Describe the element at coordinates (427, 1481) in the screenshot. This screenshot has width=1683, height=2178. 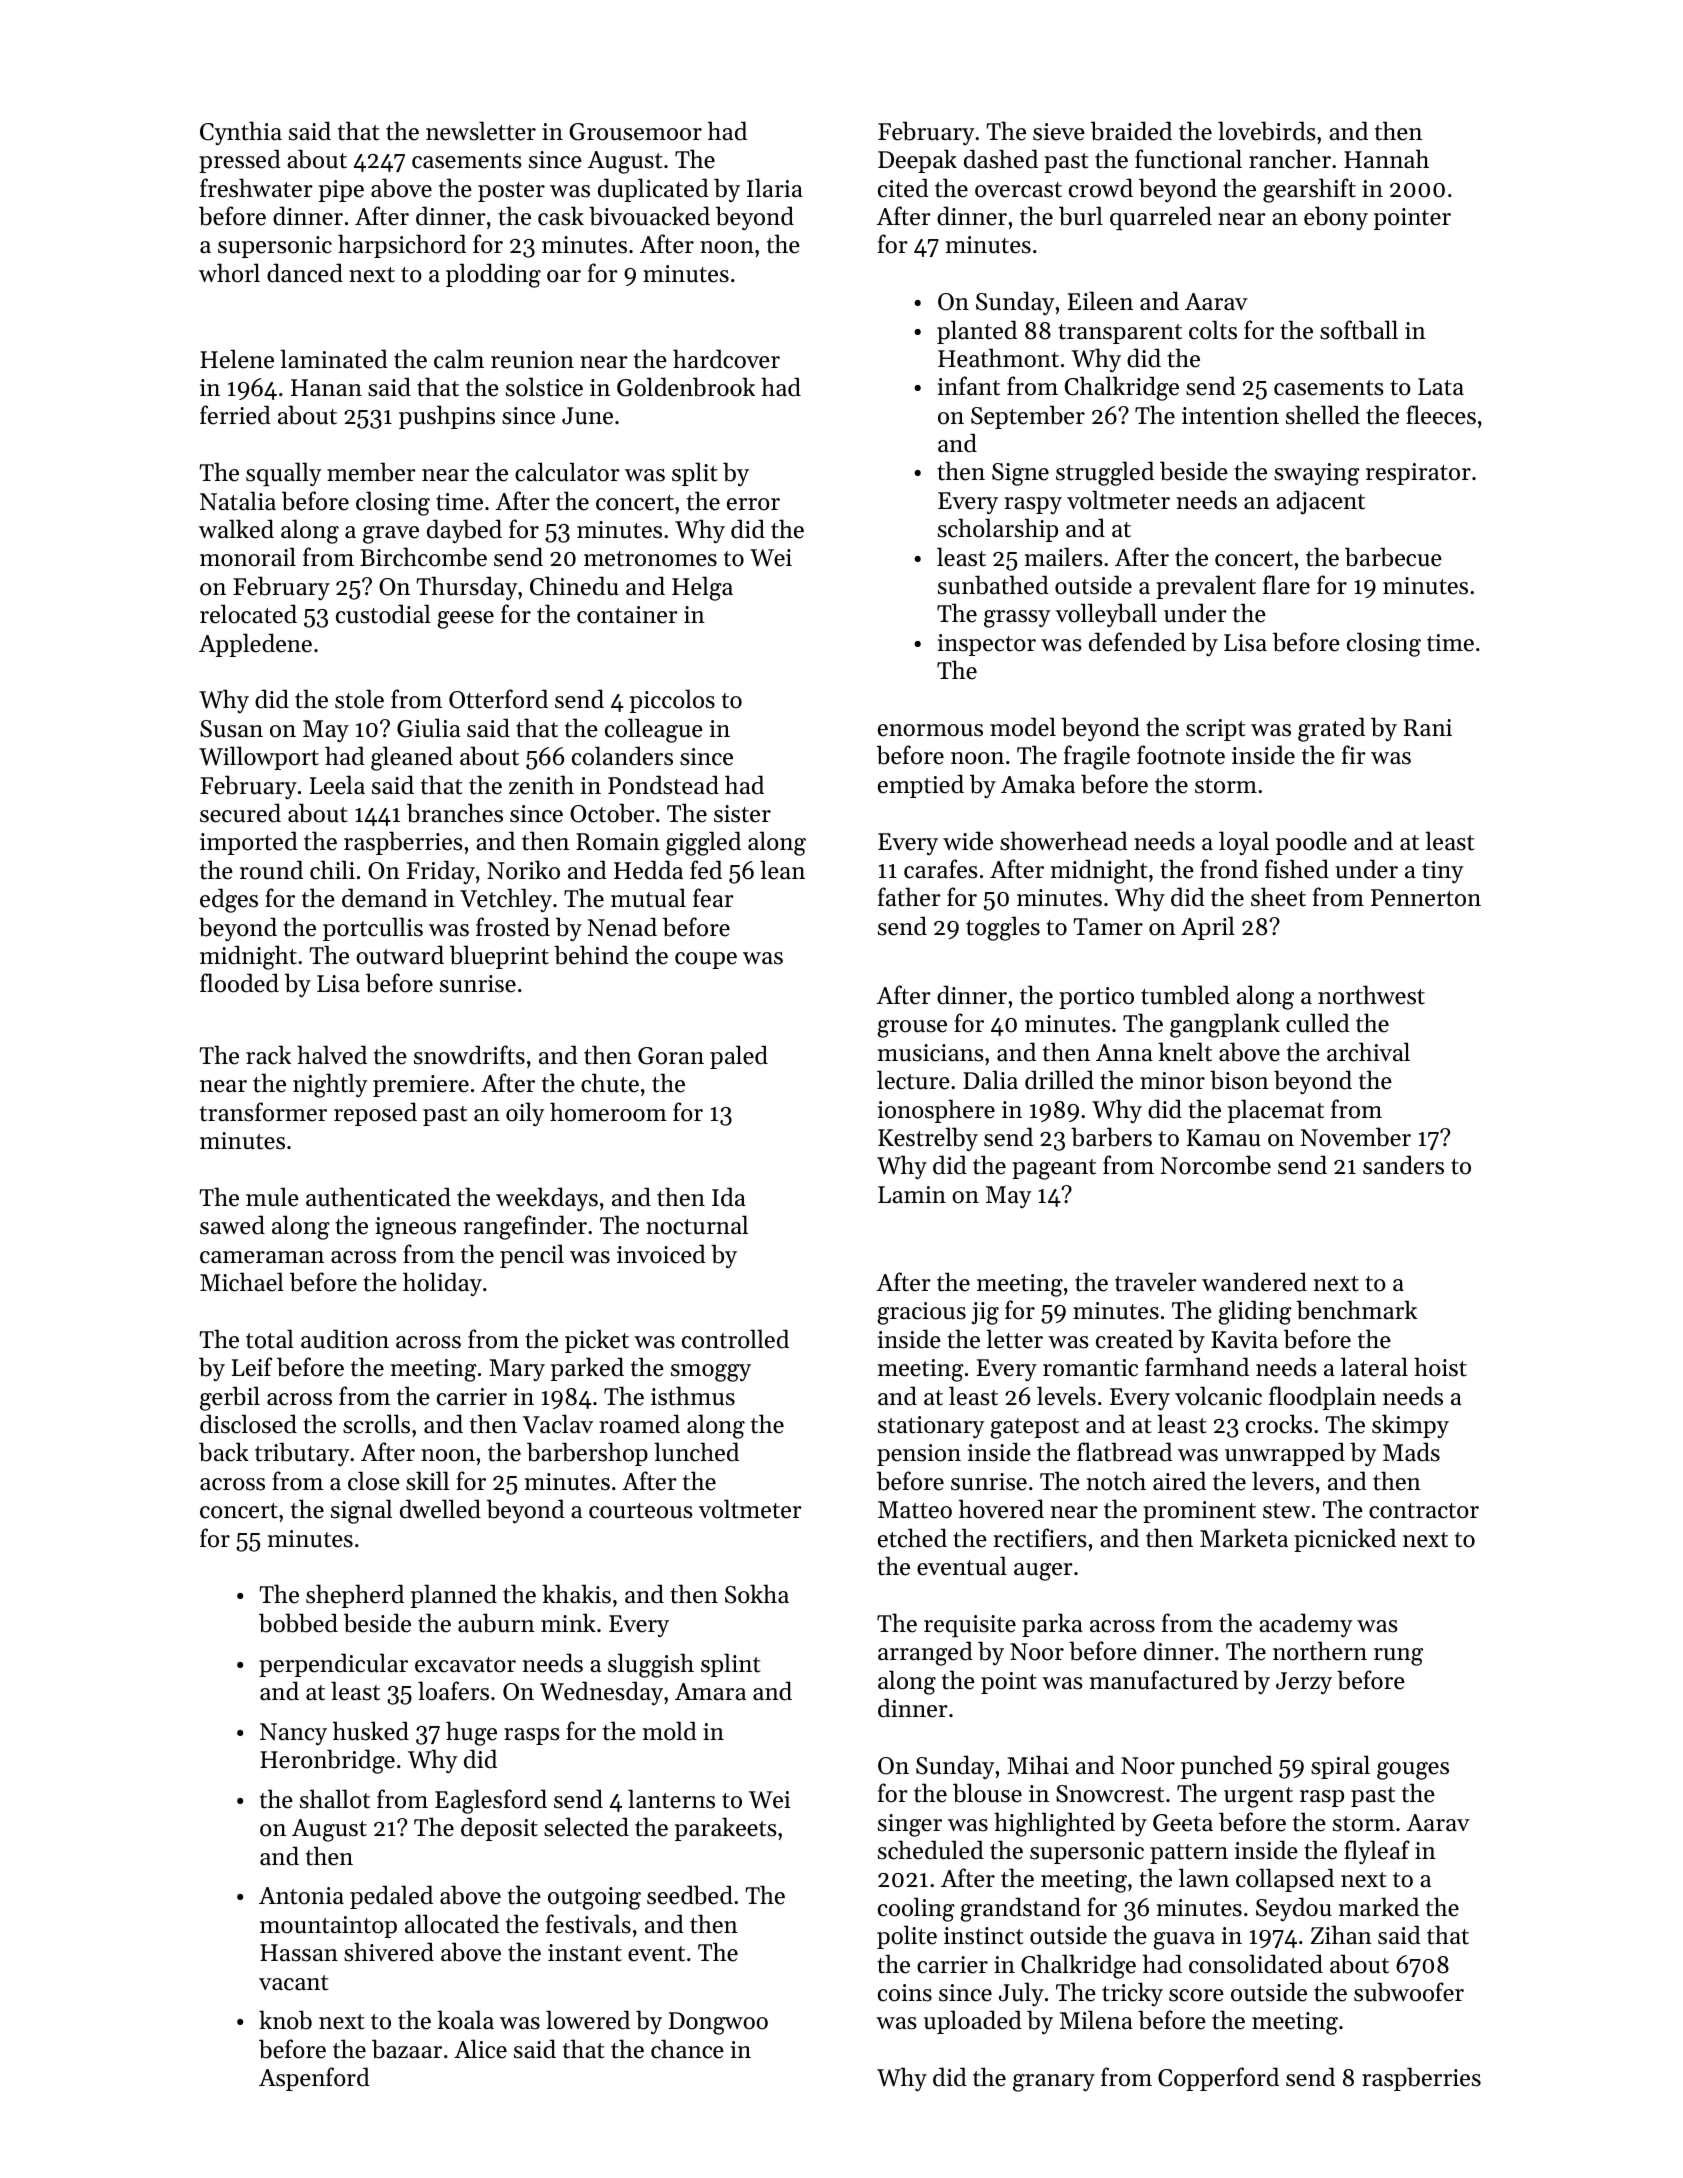
I see `skill` at that location.
